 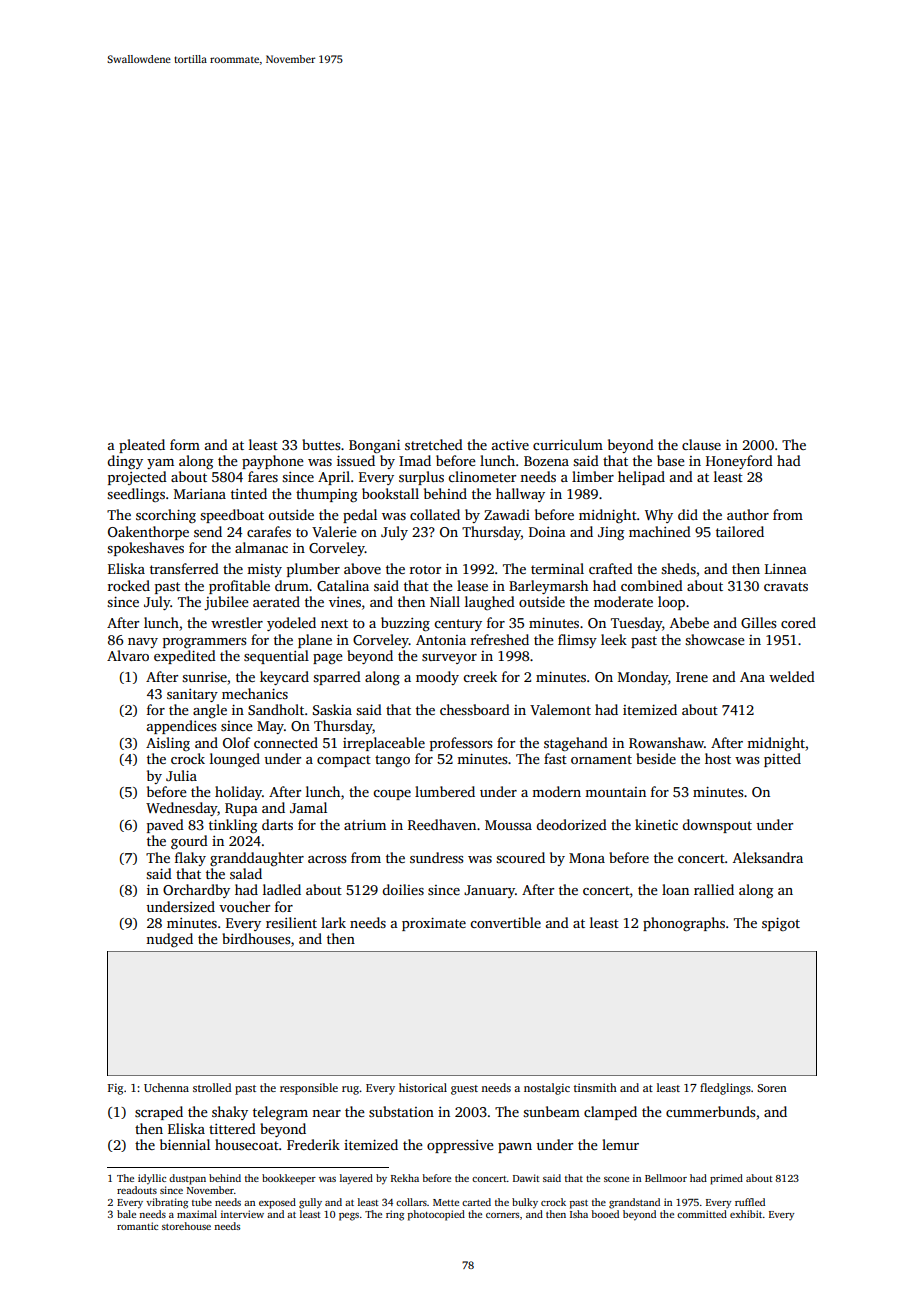 What do you see at coordinates (701, 444) in the page?
I see `clause` at bounding box center [701, 444].
